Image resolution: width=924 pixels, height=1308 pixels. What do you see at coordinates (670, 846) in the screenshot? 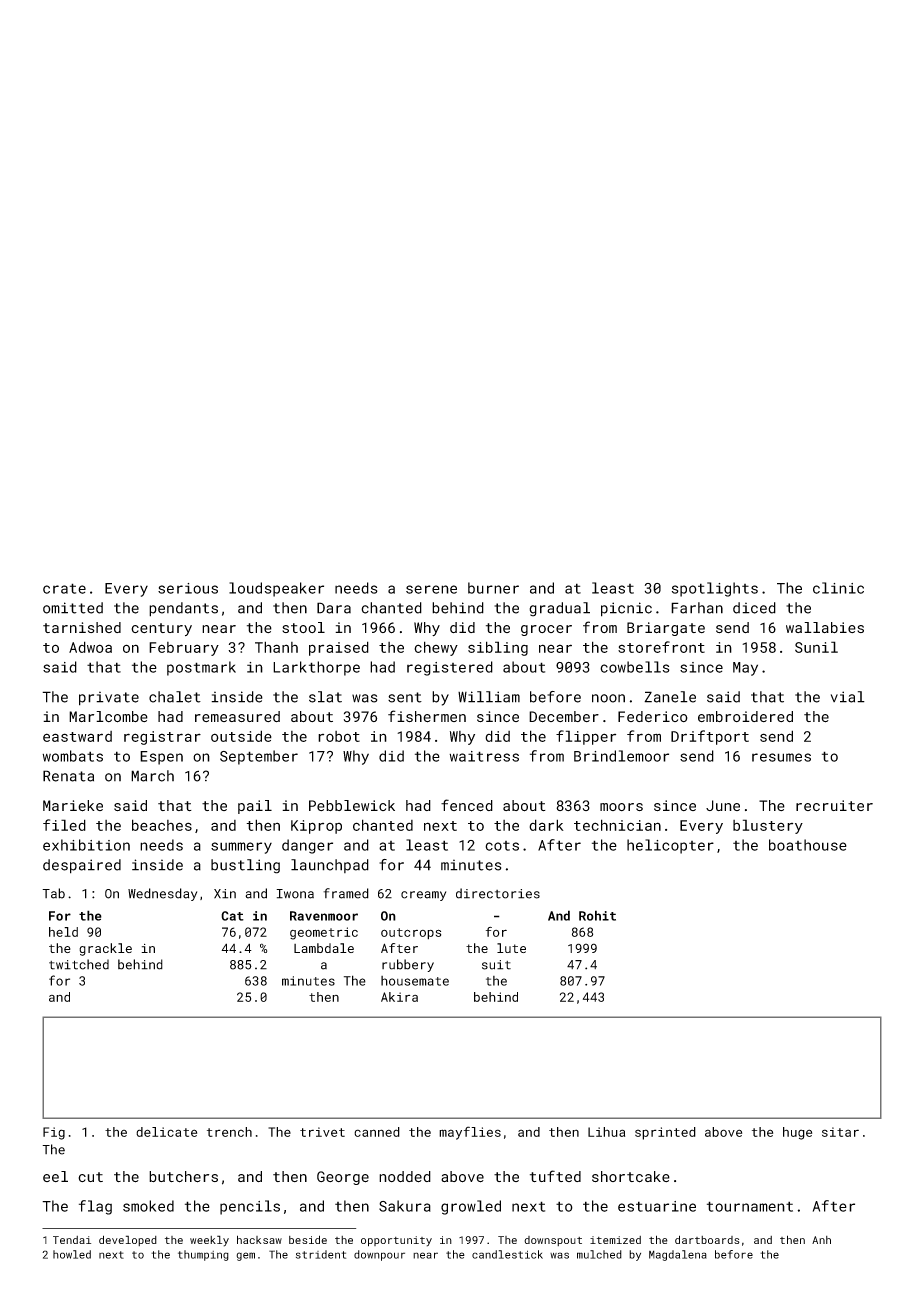
I see `helicopter` at bounding box center [670, 846].
